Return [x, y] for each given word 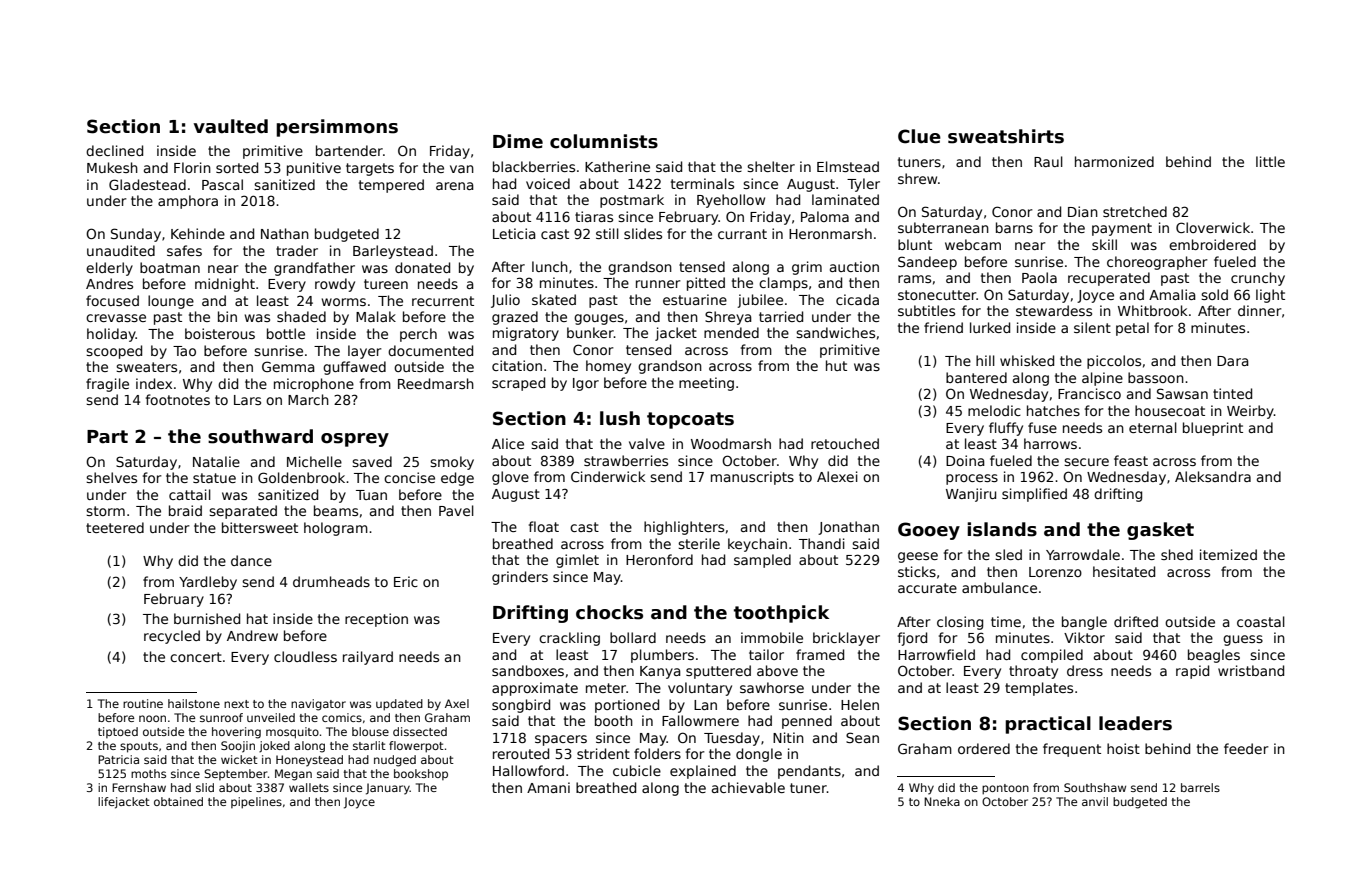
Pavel [456, 510]
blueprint [1213, 429]
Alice [508, 443]
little [1270, 161]
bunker [590, 332]
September [235, 774]
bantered [976, 377]
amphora [188, 202]
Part [107, 437]
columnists [604, 141]
